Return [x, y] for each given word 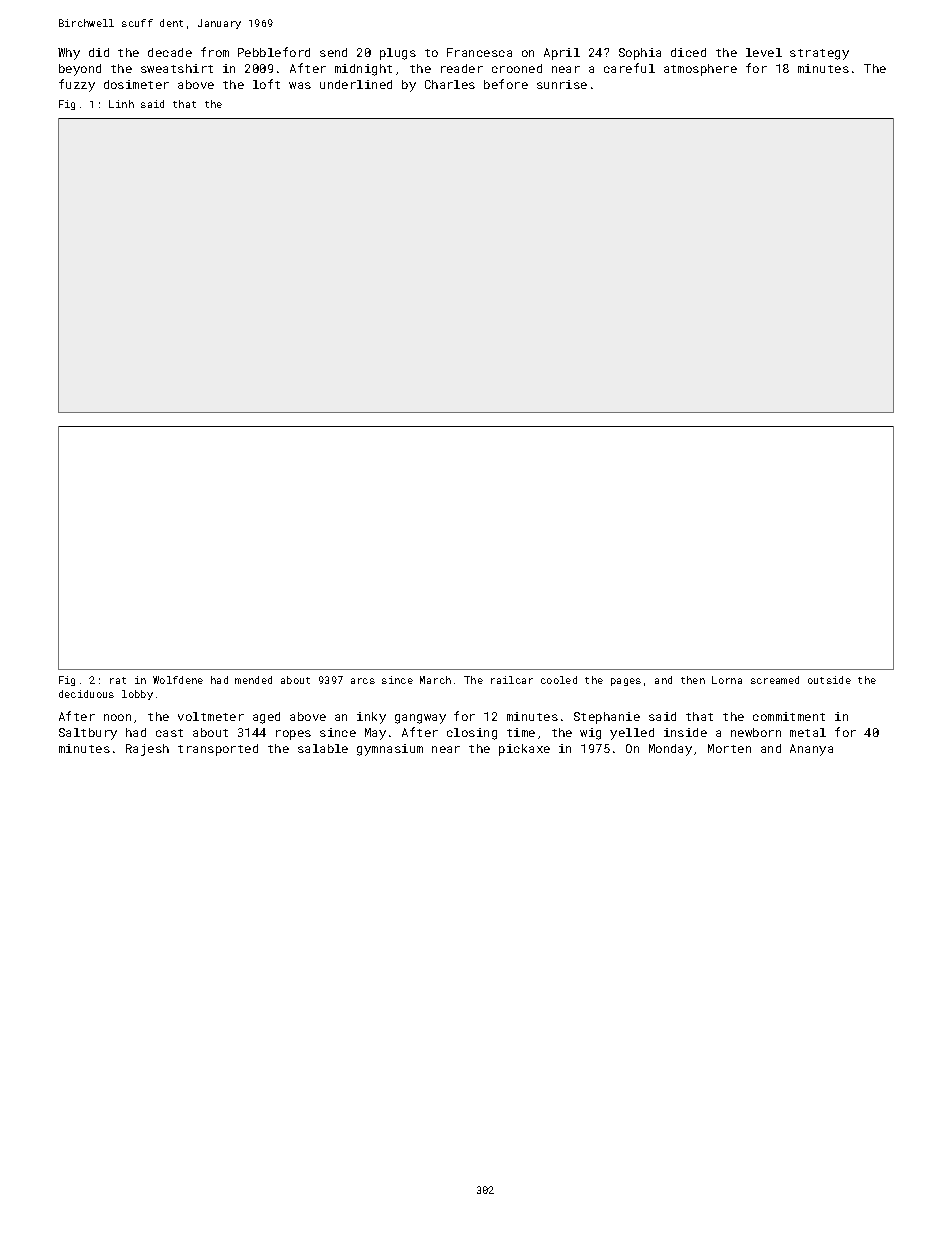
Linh [121, 104]
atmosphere [700, 70]
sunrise [562, 84]
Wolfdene [178, 680]
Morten [729, 748]
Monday [670, 750]
